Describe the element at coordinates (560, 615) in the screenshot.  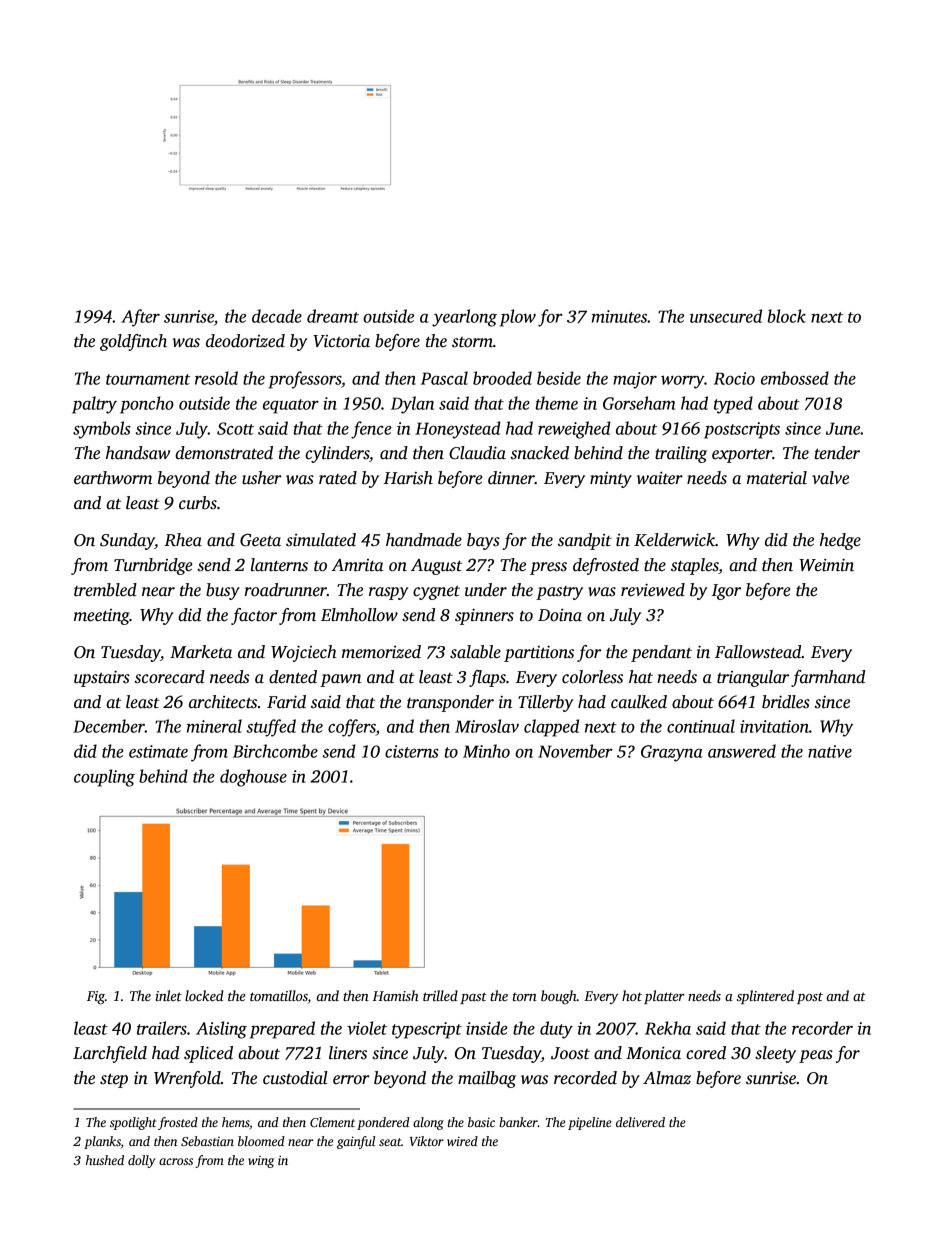
I see `Doina` at that location.
